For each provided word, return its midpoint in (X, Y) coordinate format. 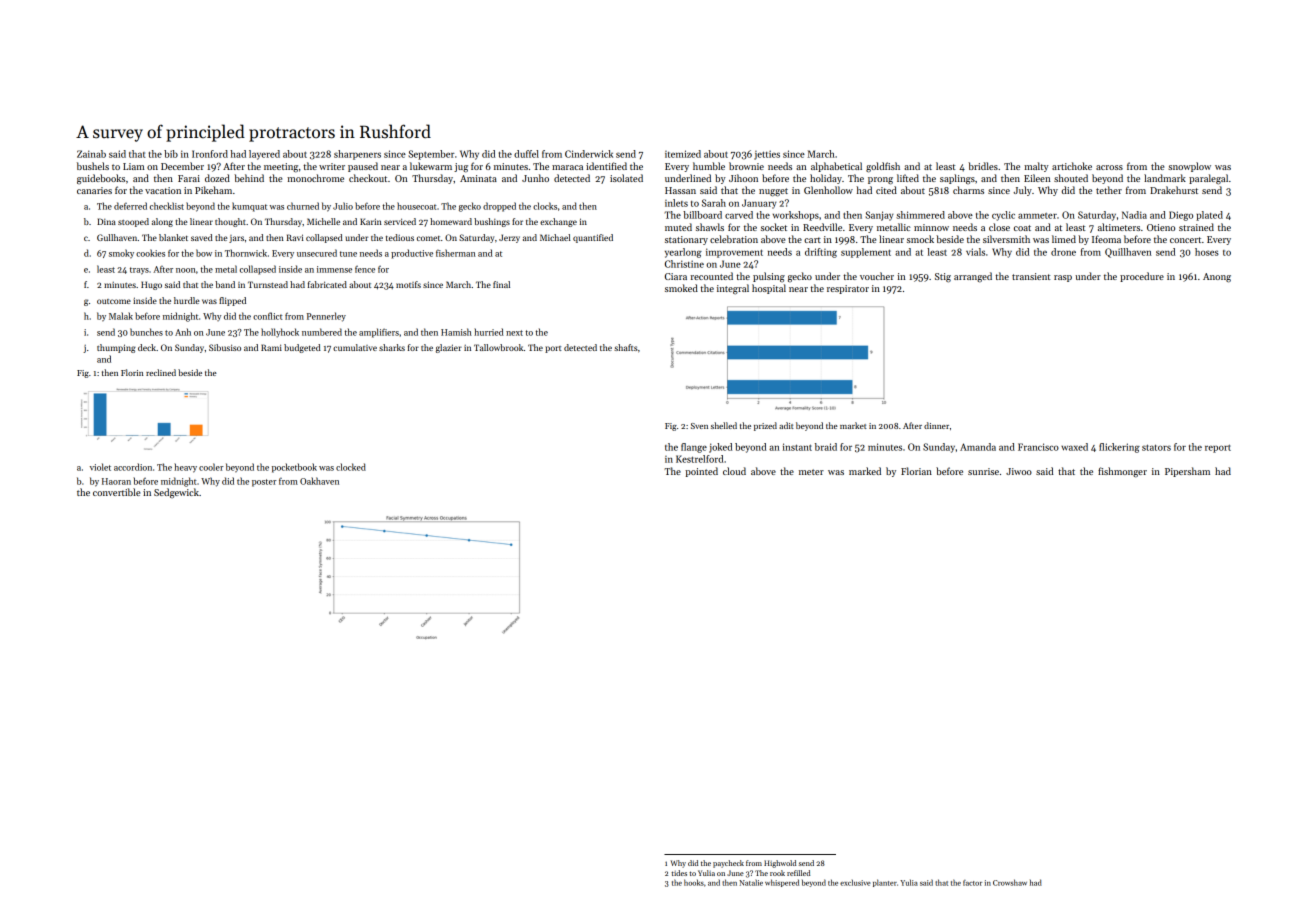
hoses (1207, 252)
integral (733, 289)
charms (968, 190)
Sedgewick (176, 493)
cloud (734, 471)
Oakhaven (319, 481)
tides (679, 873)
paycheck (728, 864)
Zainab (91, 154)
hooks (694, 882)
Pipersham (1187, 472)
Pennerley (326, 317)
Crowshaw (1010, 882)
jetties (767, 155)
